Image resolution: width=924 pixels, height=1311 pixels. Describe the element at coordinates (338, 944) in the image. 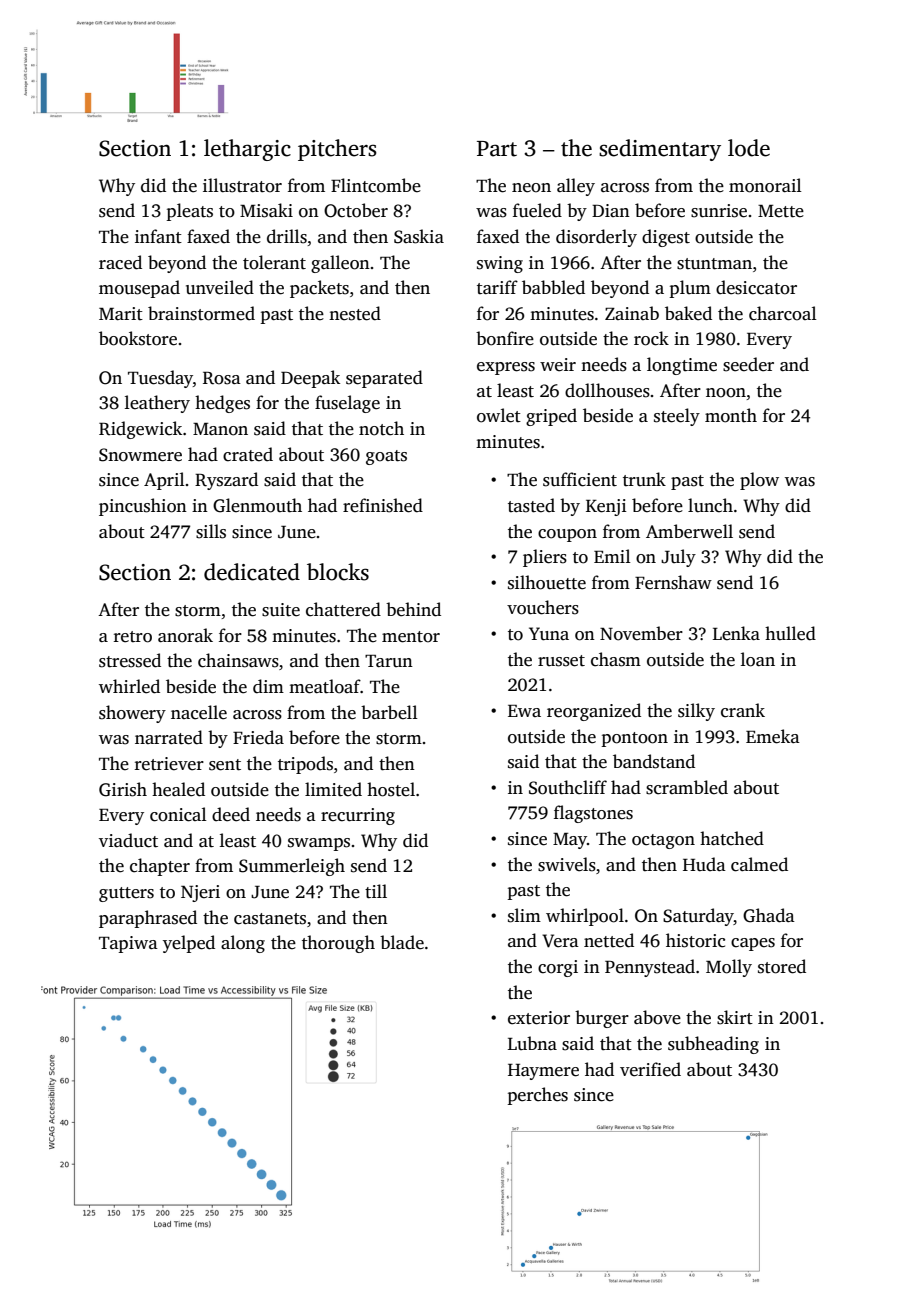

I see `thorough` at that location.
